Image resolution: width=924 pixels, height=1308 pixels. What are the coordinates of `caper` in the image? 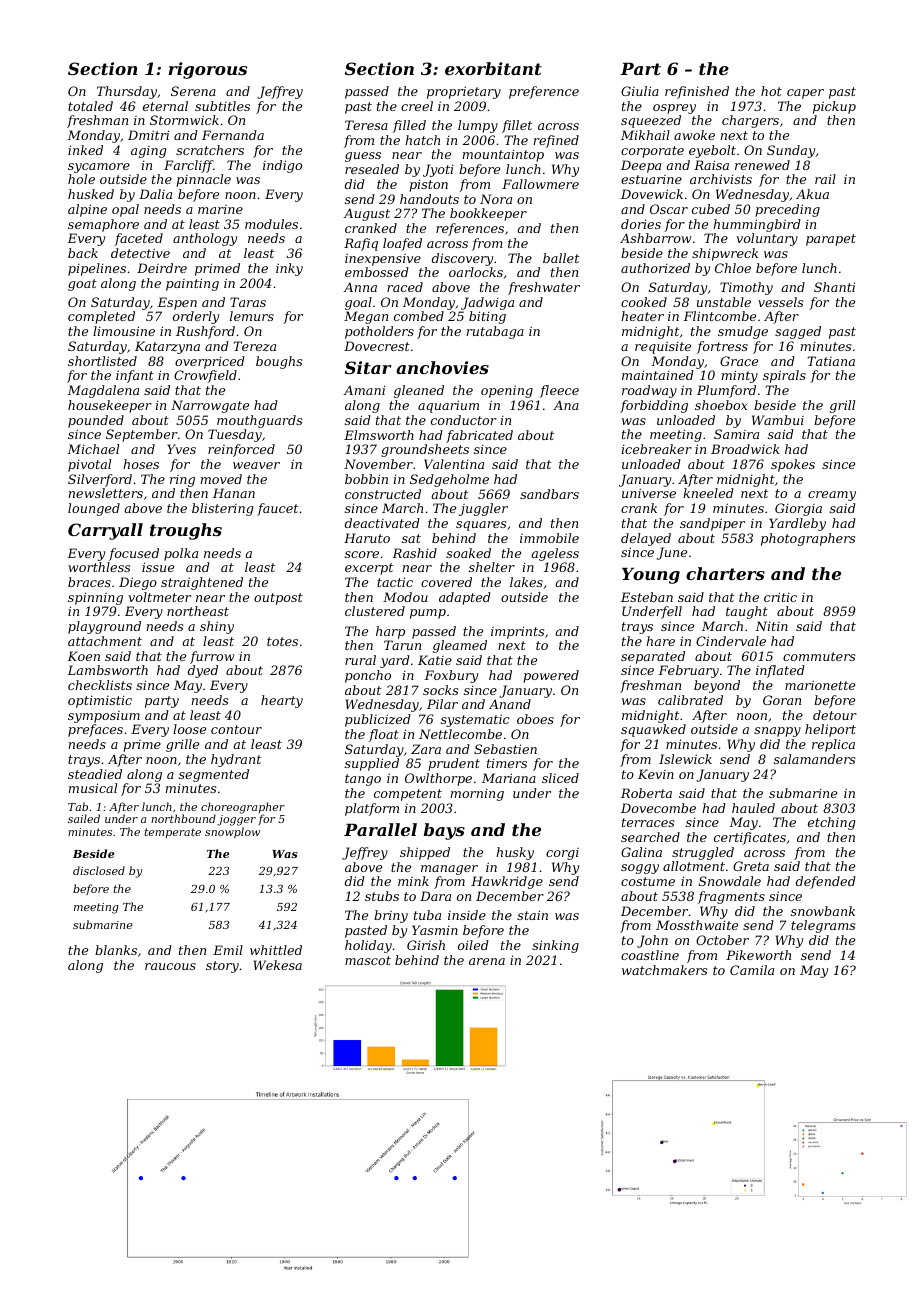 It's located at (805, 94).
